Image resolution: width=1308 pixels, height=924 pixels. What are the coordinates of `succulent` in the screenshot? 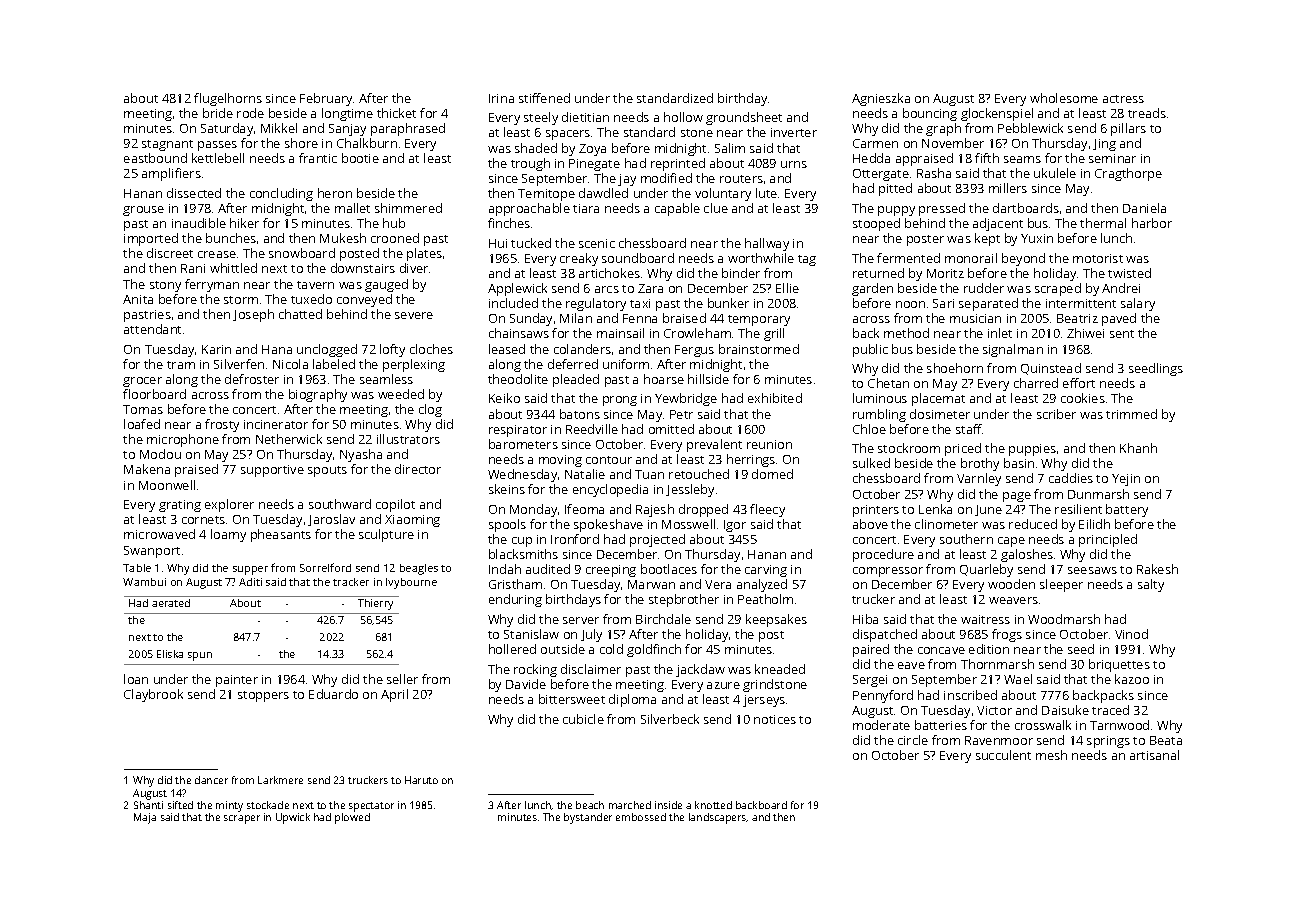 It's located at (1003, 755).
